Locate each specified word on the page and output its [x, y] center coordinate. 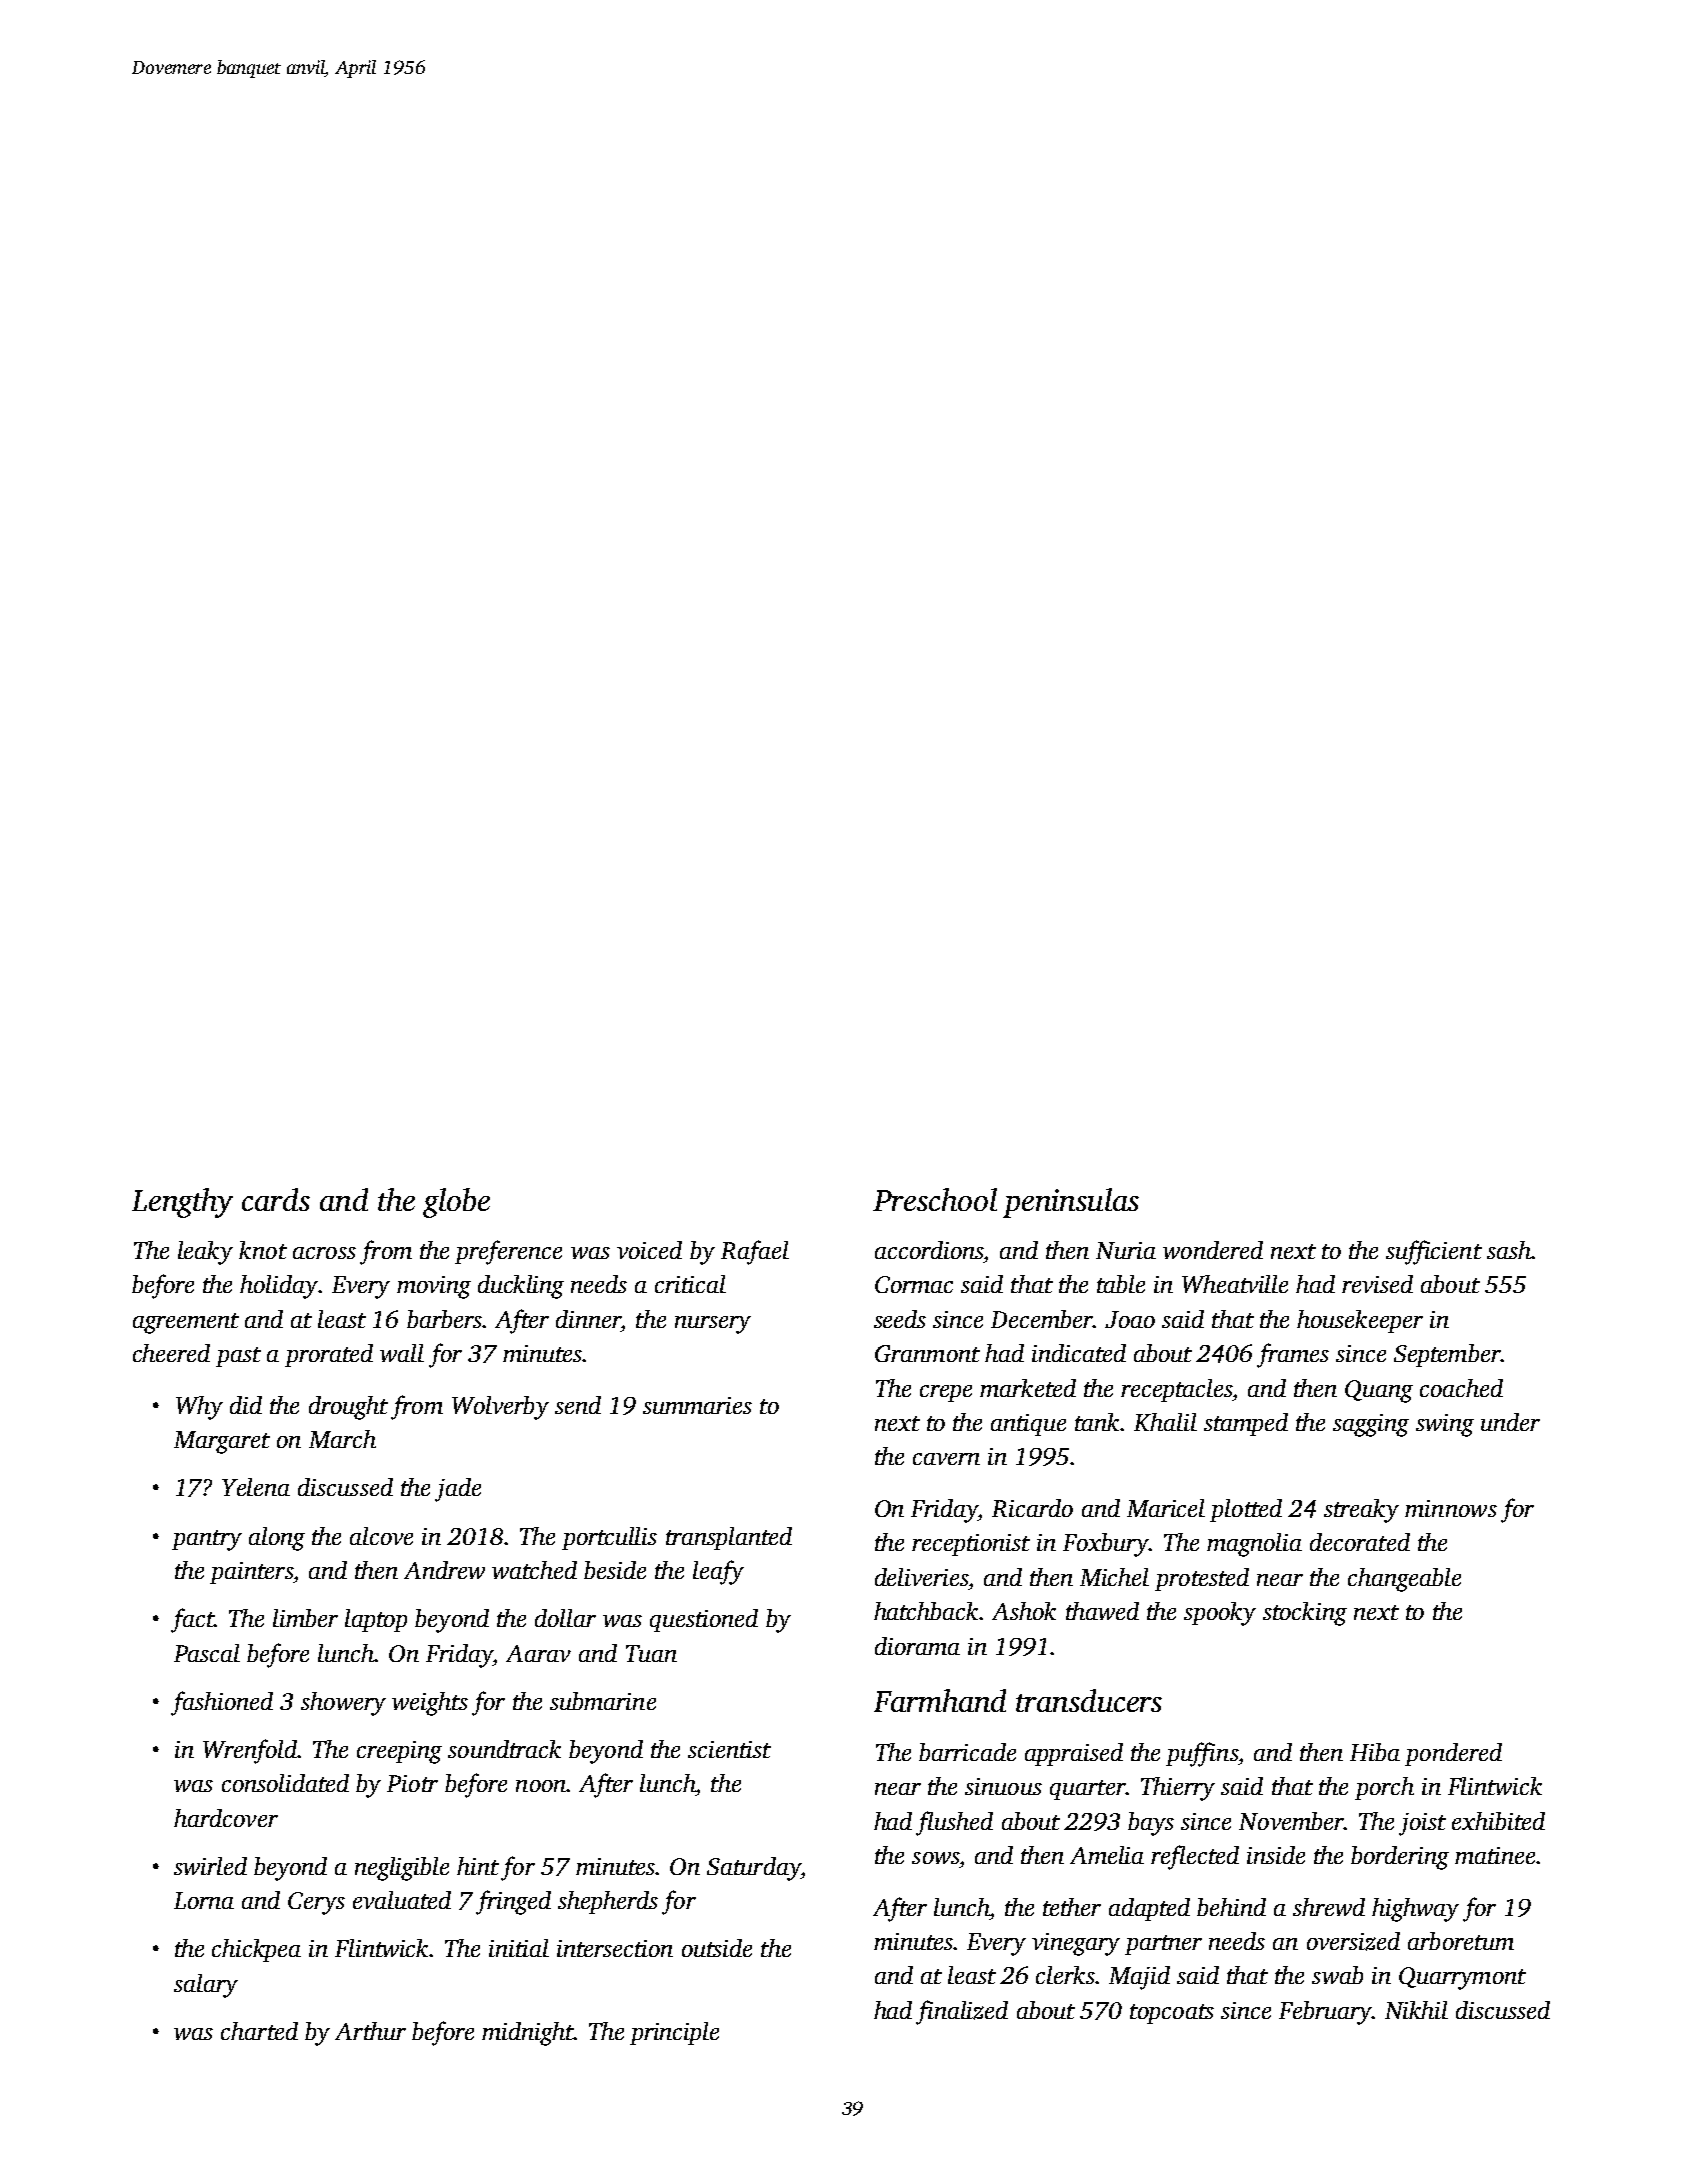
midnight [528, 2034]
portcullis [609, 1538]
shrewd [1329, 1907]
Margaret [222, 1442]
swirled [210, 1866]
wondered [1213, 1250]
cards [276, 1199]
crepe [946, 1393]
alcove [381, 1536]
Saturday [754, 1869]
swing [1445, 1425]
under [1510, 1422]
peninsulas [1071, 1203]
